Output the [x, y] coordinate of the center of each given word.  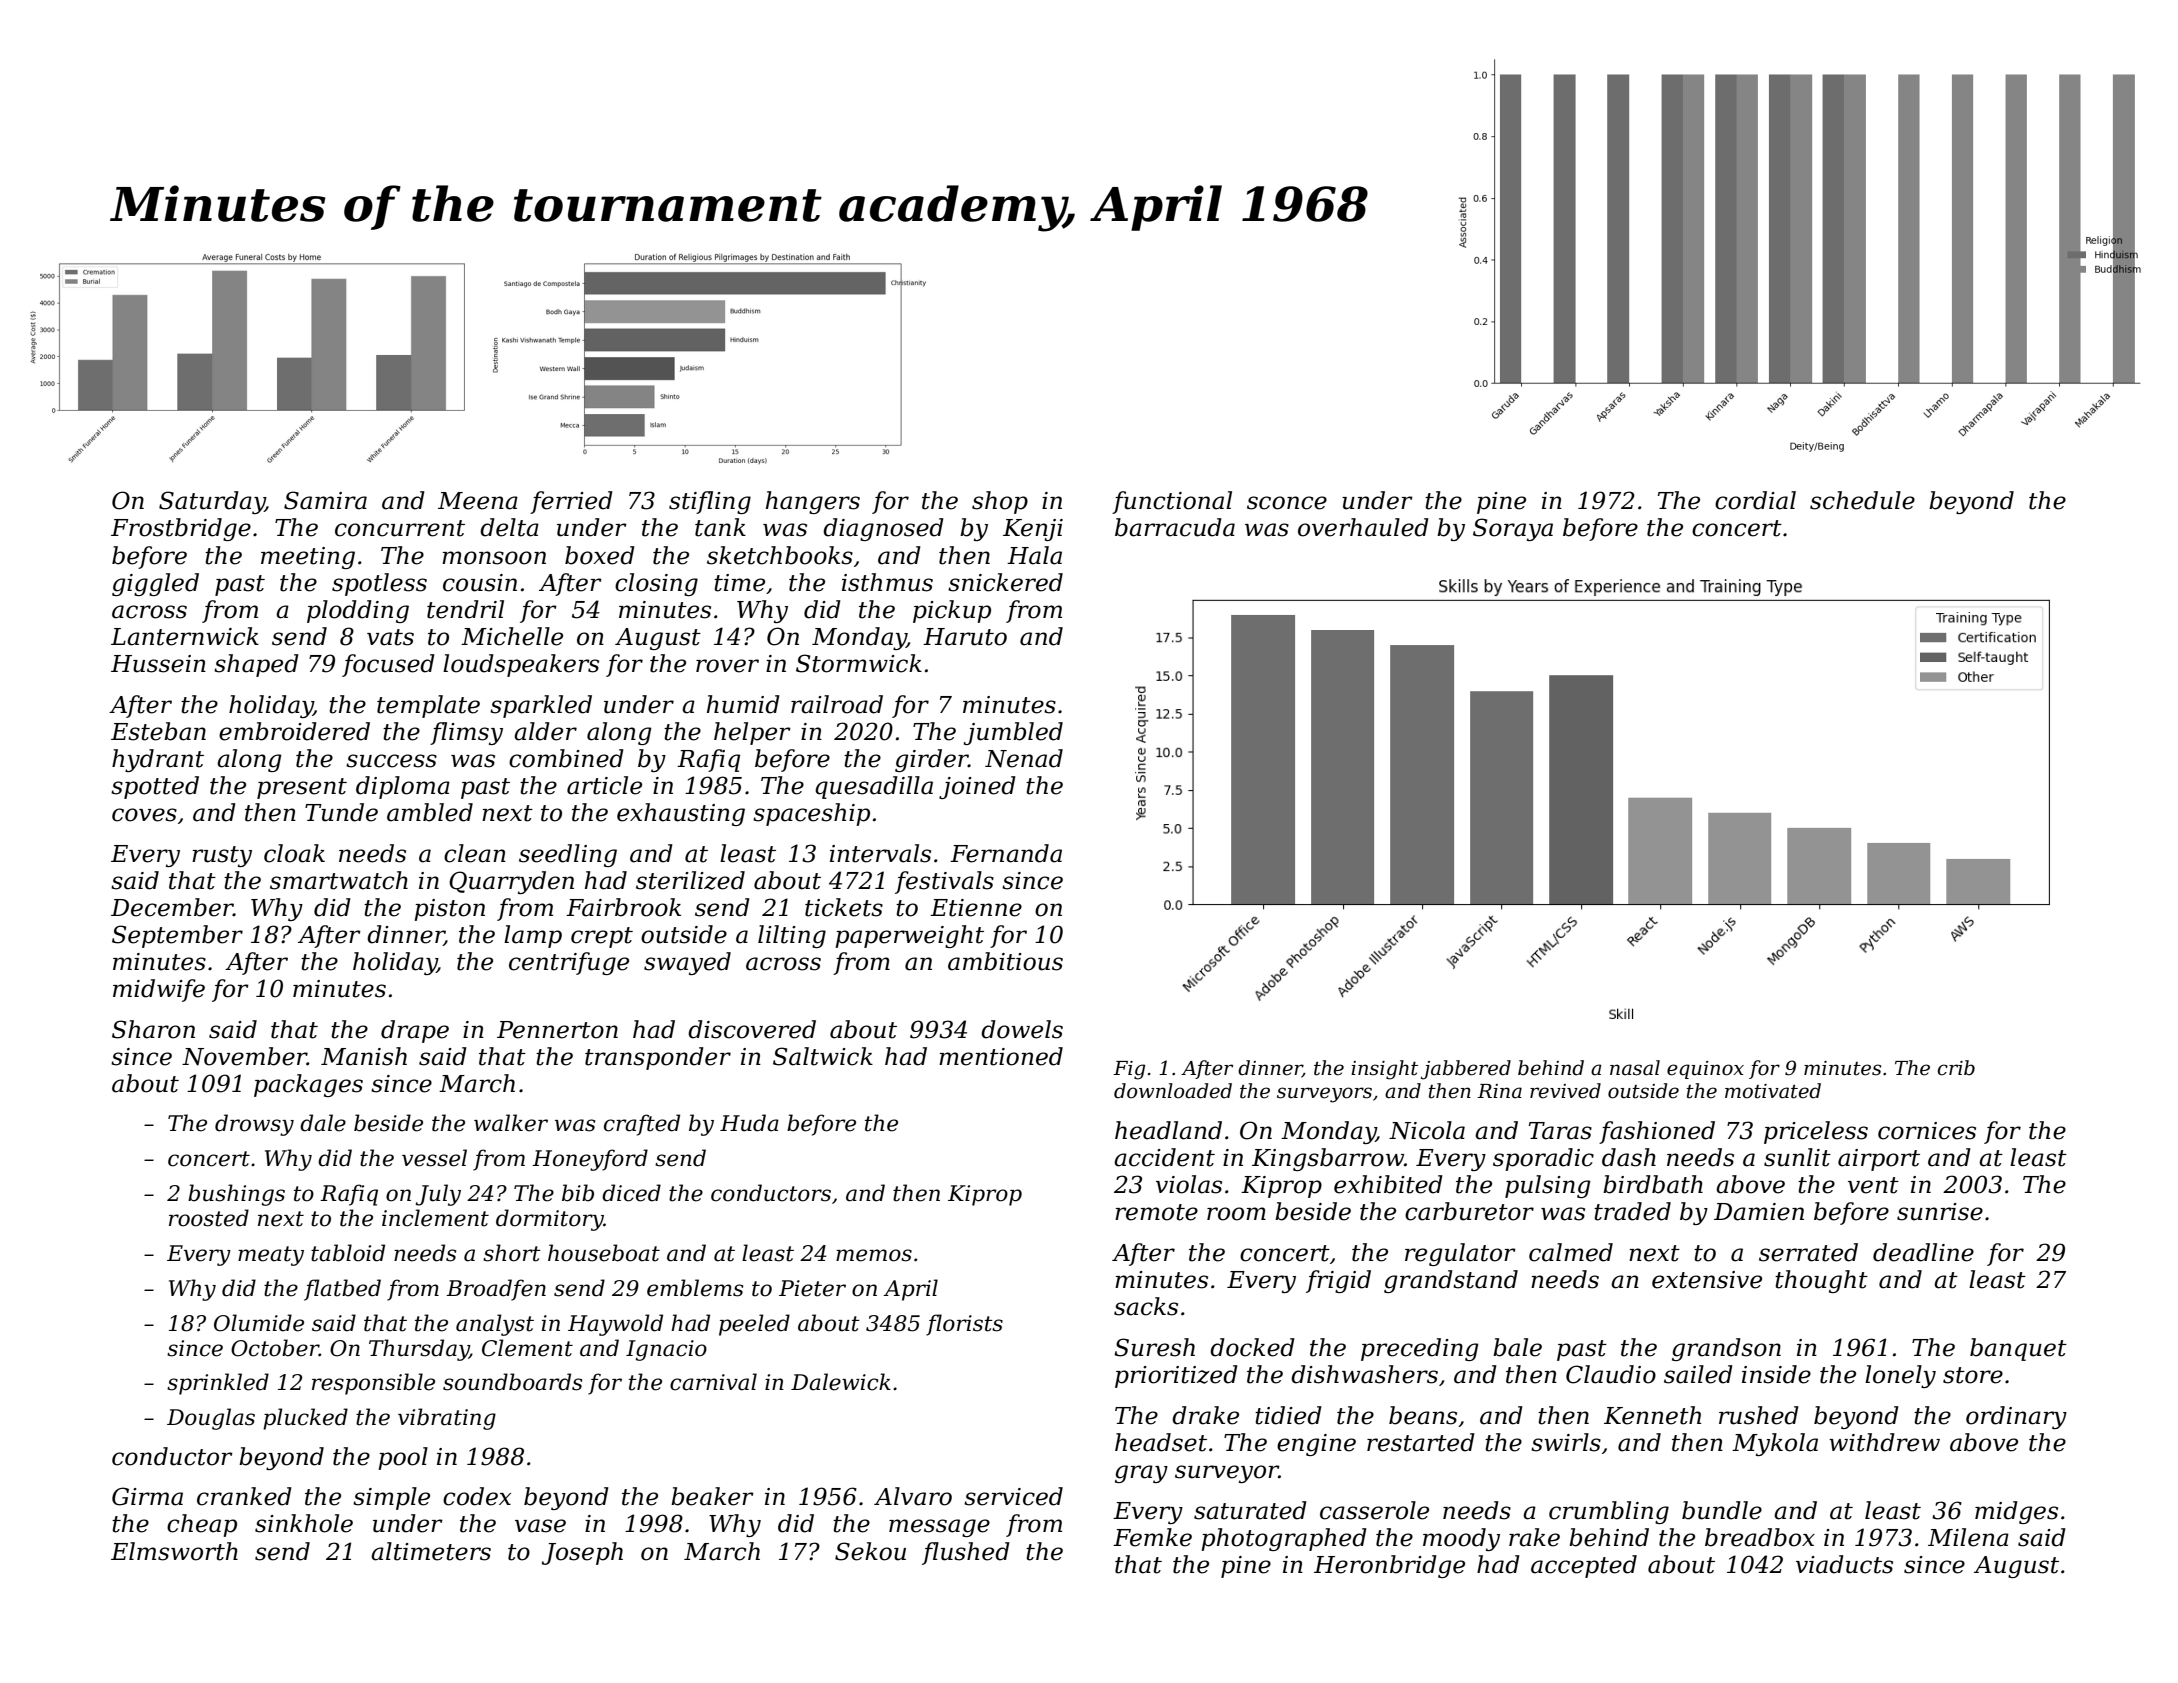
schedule [1862, 500]
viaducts [1844, 1564]
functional [1172, 502]
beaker [712, 1496]
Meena [478, 501]
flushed [966, 1553]
